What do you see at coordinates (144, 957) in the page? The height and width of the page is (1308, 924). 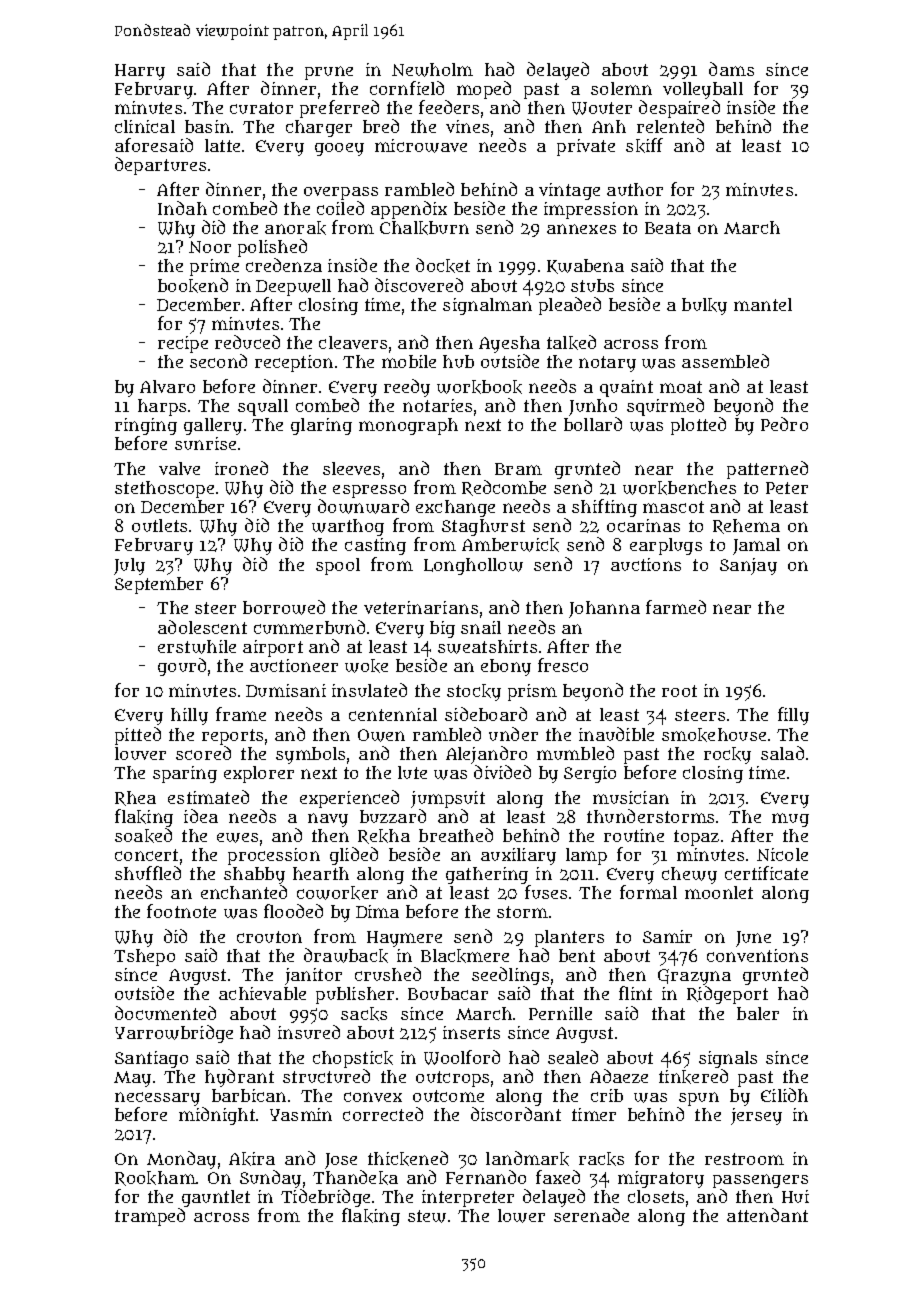 I see `Tshepo` at bounding box center [144, 957].
